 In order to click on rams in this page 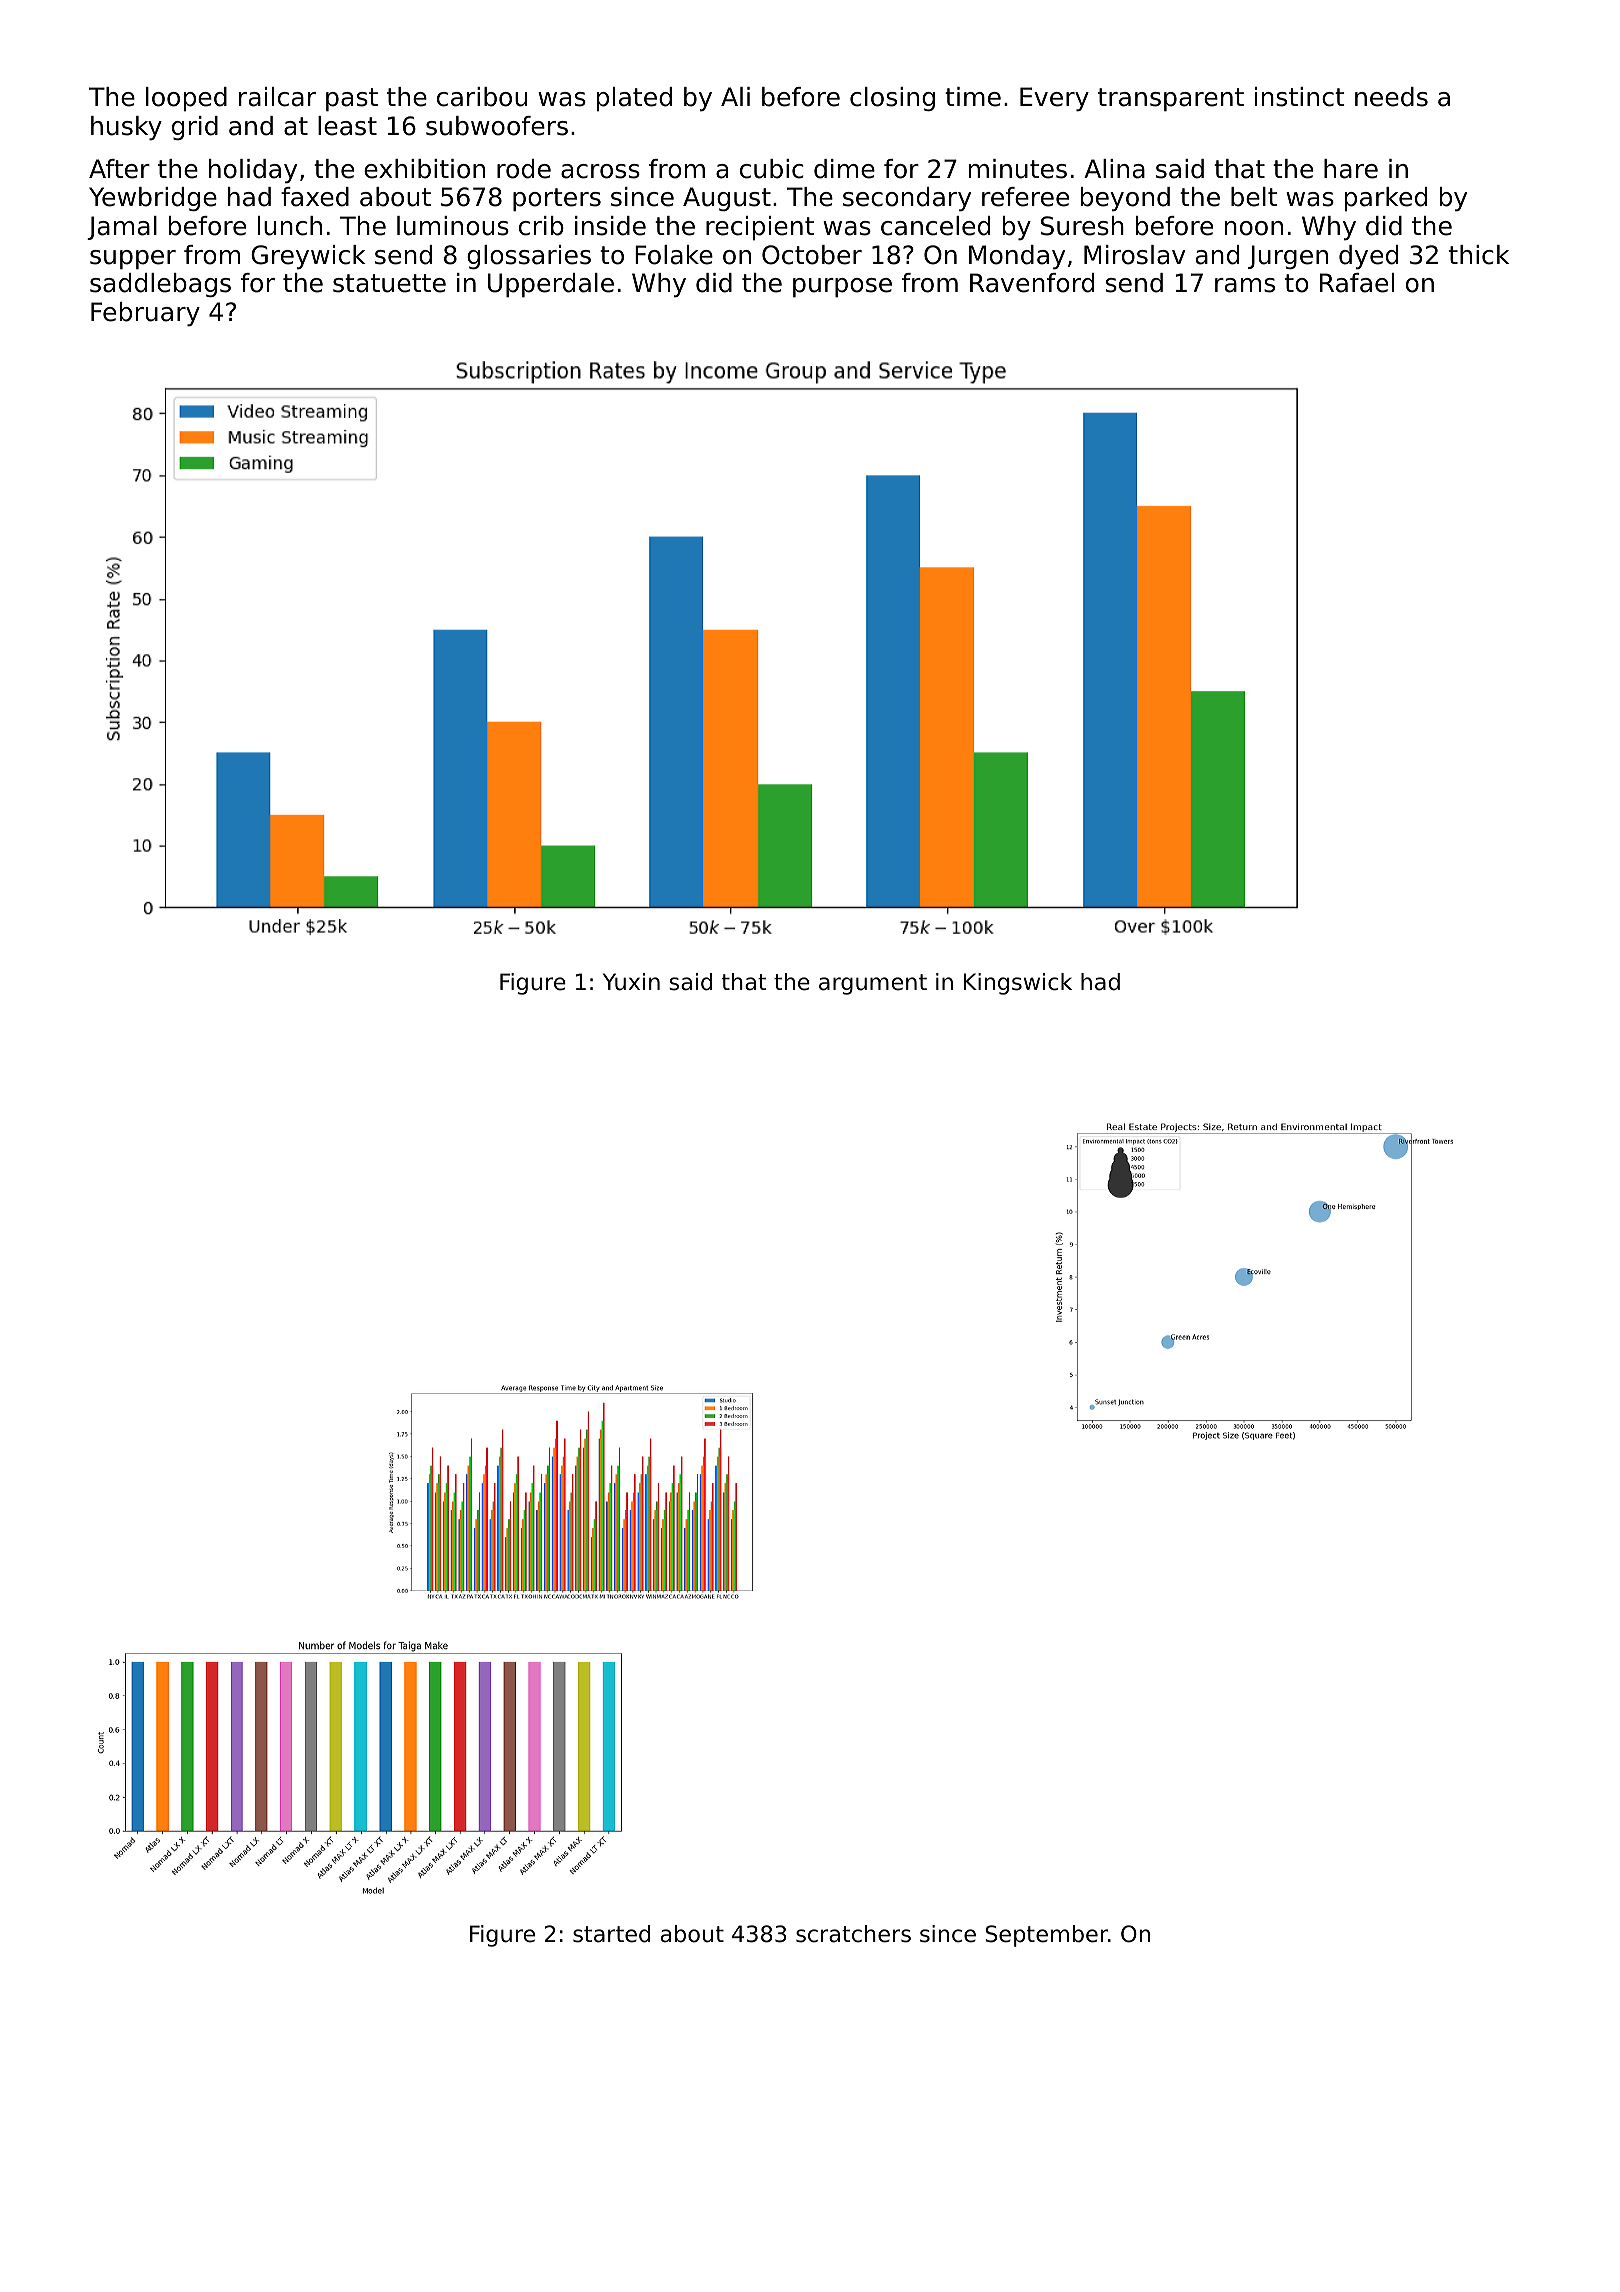, I will do `click(1245, 285)`.
